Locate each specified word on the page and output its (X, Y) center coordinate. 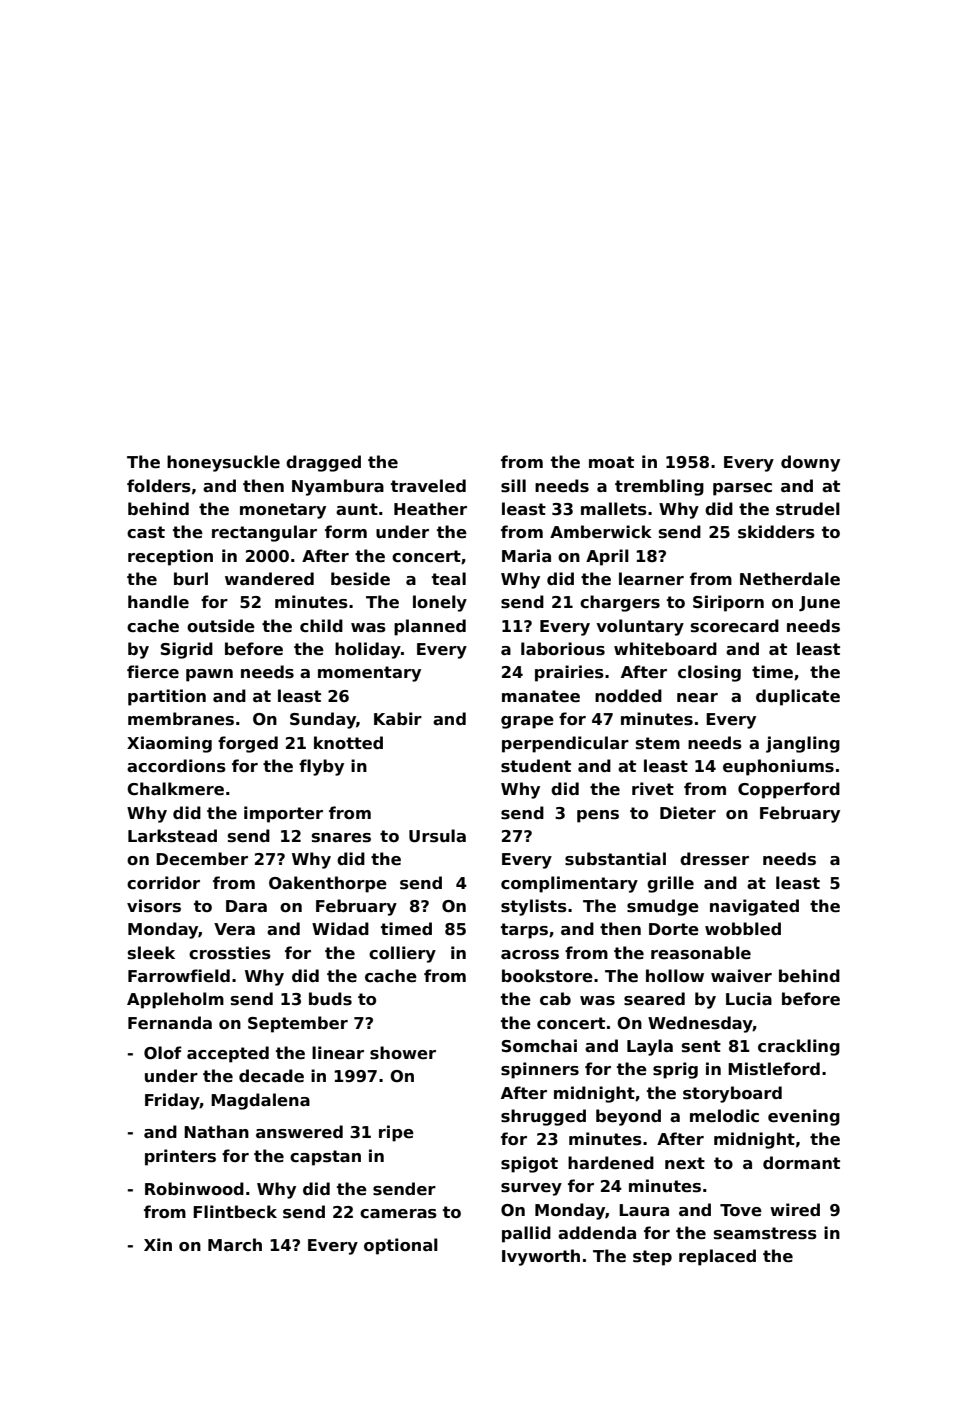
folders (159, 486)
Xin (158, 1244)
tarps (524, 931)
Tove (741, 1210)
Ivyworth (541, 1257)
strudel (808, 509)
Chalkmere (175, 789)
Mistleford (774, 1069)
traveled (428, 486)
